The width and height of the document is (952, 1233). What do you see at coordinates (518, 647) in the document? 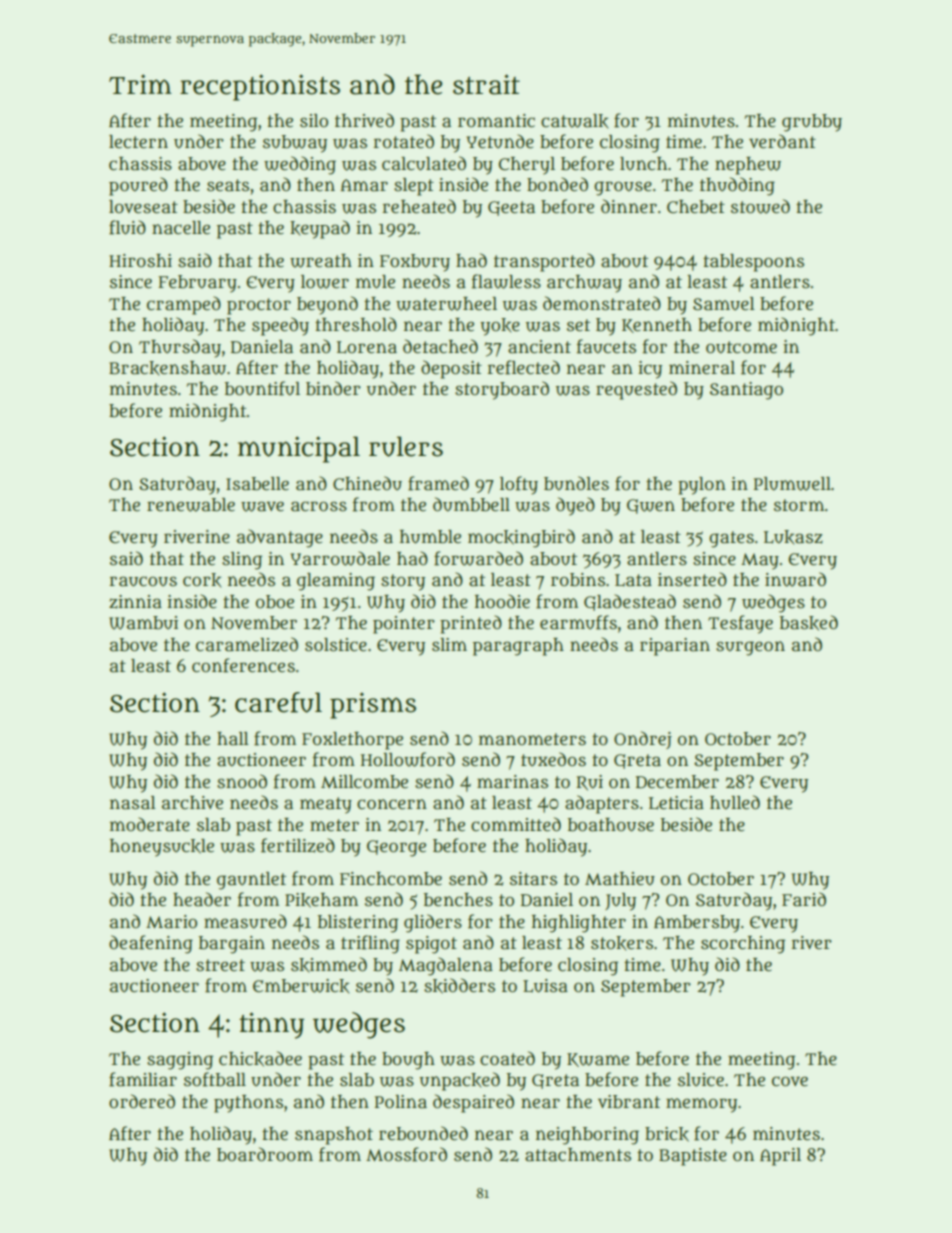
I see `paragraph` at bounding box center [518, 647].
